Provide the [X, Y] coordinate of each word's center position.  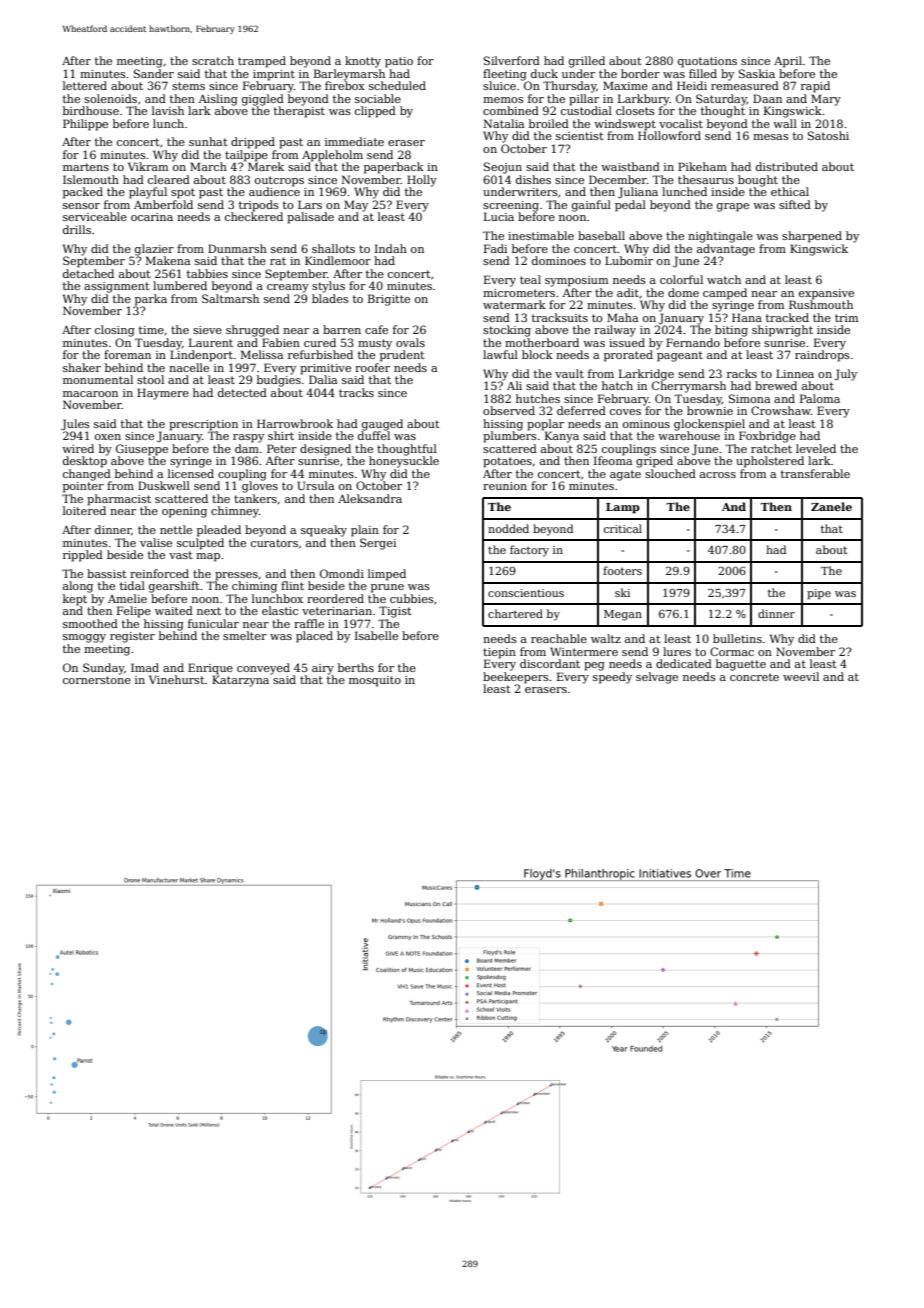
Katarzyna [240, 681]
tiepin [499, 653]
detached [88, 273]
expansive [826, 294]
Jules [75, 424]
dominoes [559, 260]
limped [387, 575]
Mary [826, 100]
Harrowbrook [295, 423]
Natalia [503, 123]
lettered [85, 85]
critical [623, 528]
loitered [84, 510]
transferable [815, 473]
